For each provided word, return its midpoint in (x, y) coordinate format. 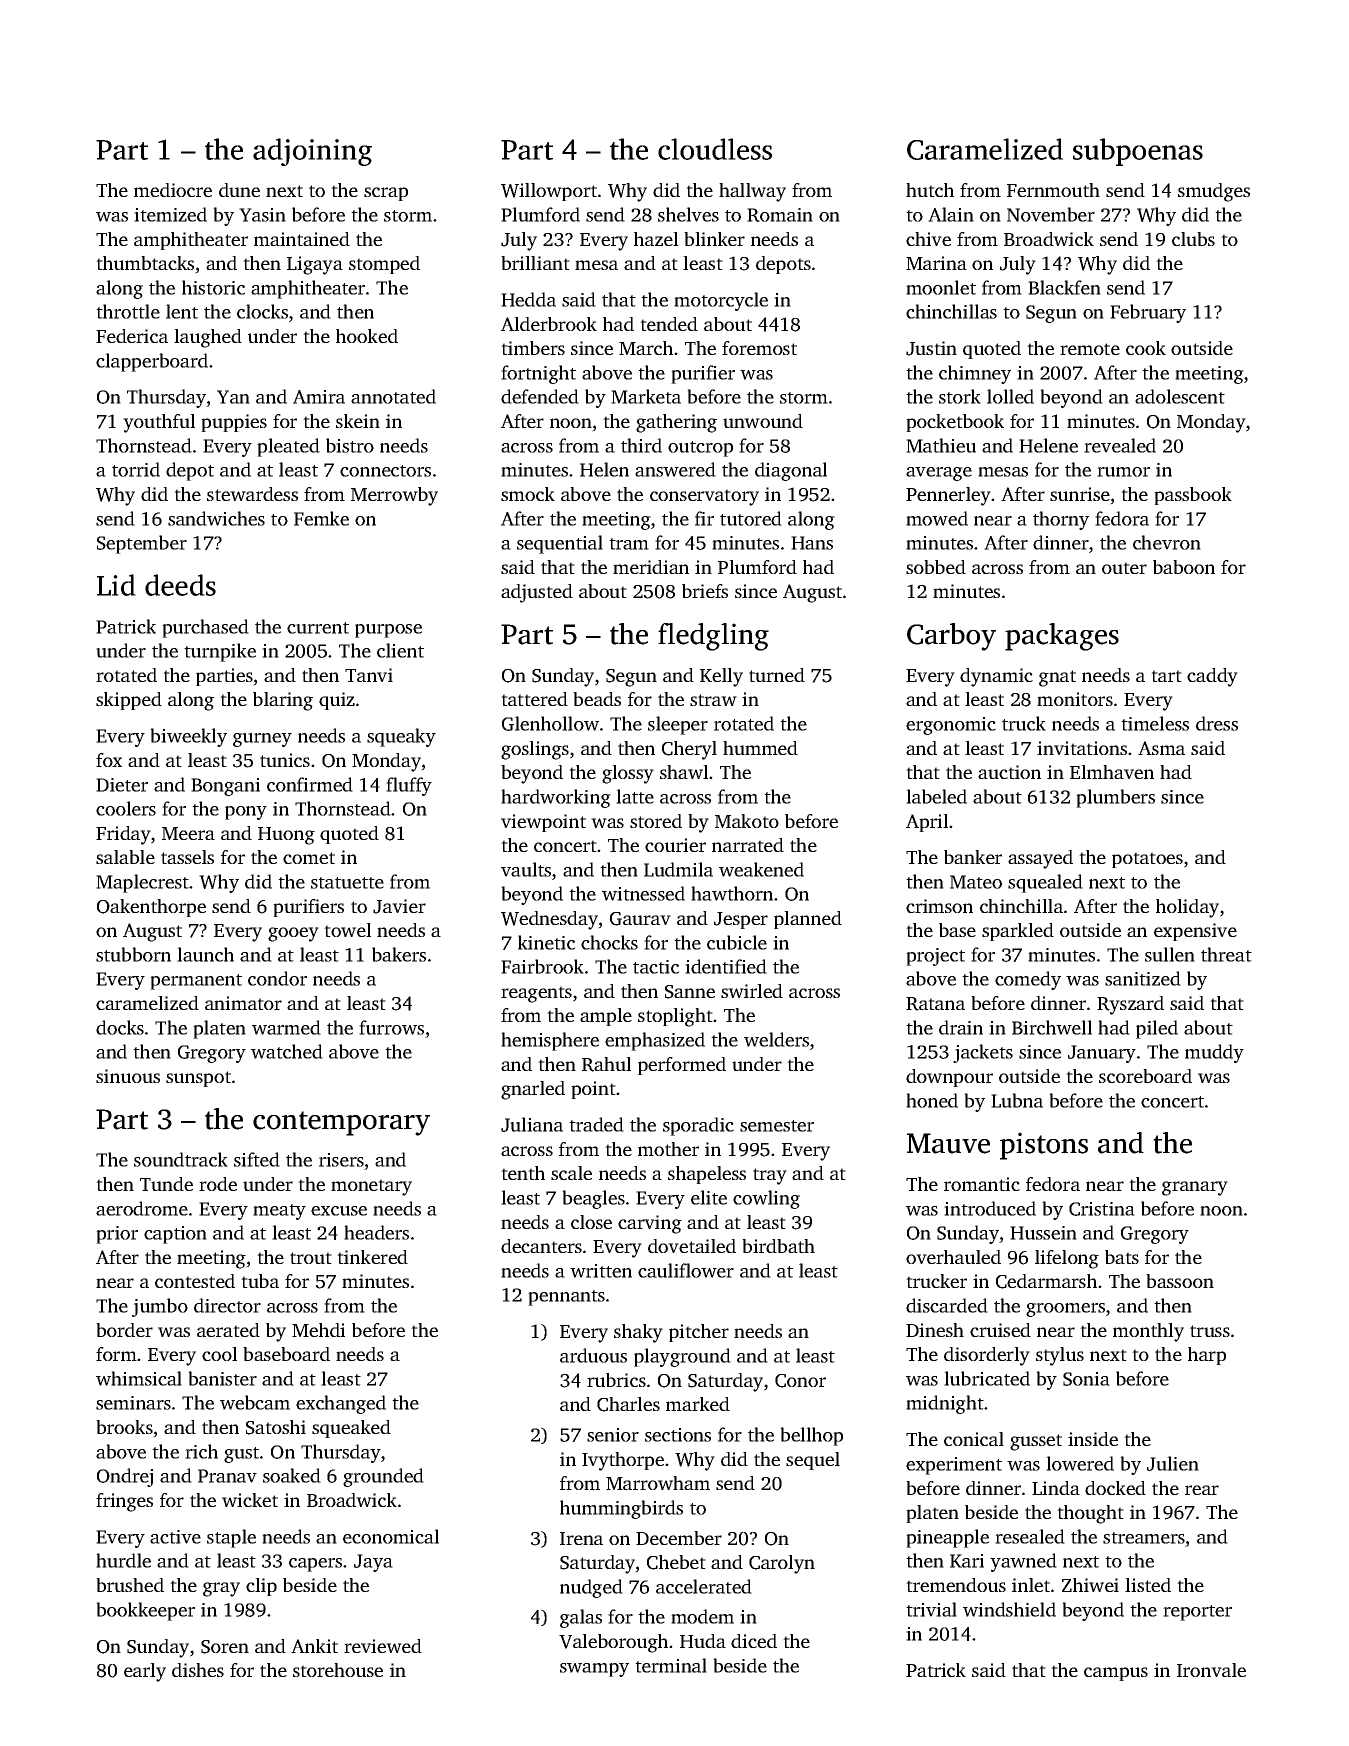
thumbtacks (145, 263)
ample (606, 1017)
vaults (526, 869)
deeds (180, 585)
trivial (931, 1609)
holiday (1187, 908)
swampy (594, 1670)
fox (109, 760)
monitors (1075, 699)
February (1148, 313)
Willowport (549, 192)
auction (1009, 772)
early (145, 1672)
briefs (705, 591)
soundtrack (181, 1159)
